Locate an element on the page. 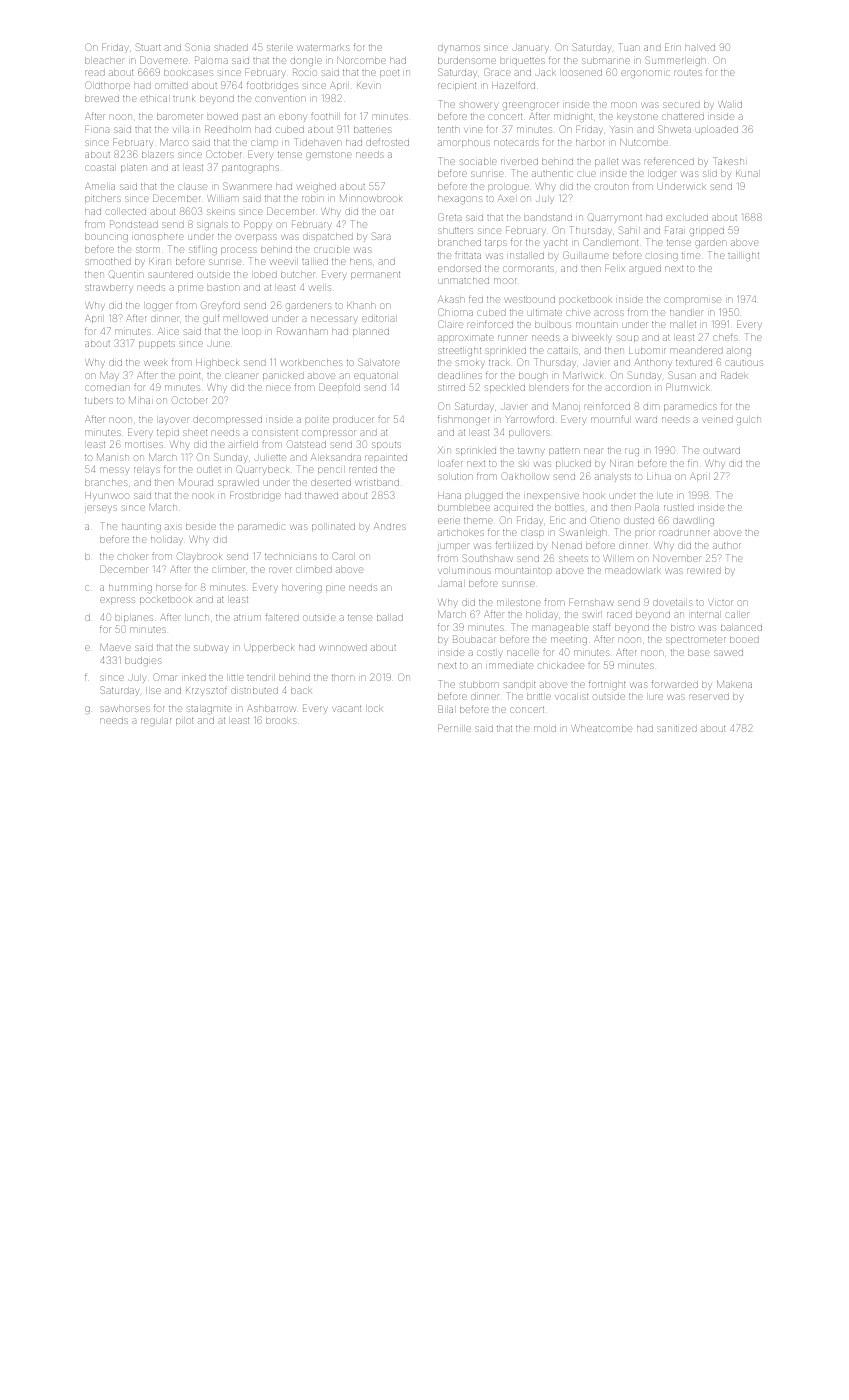  gripped is located at coordinates (707, 232).
